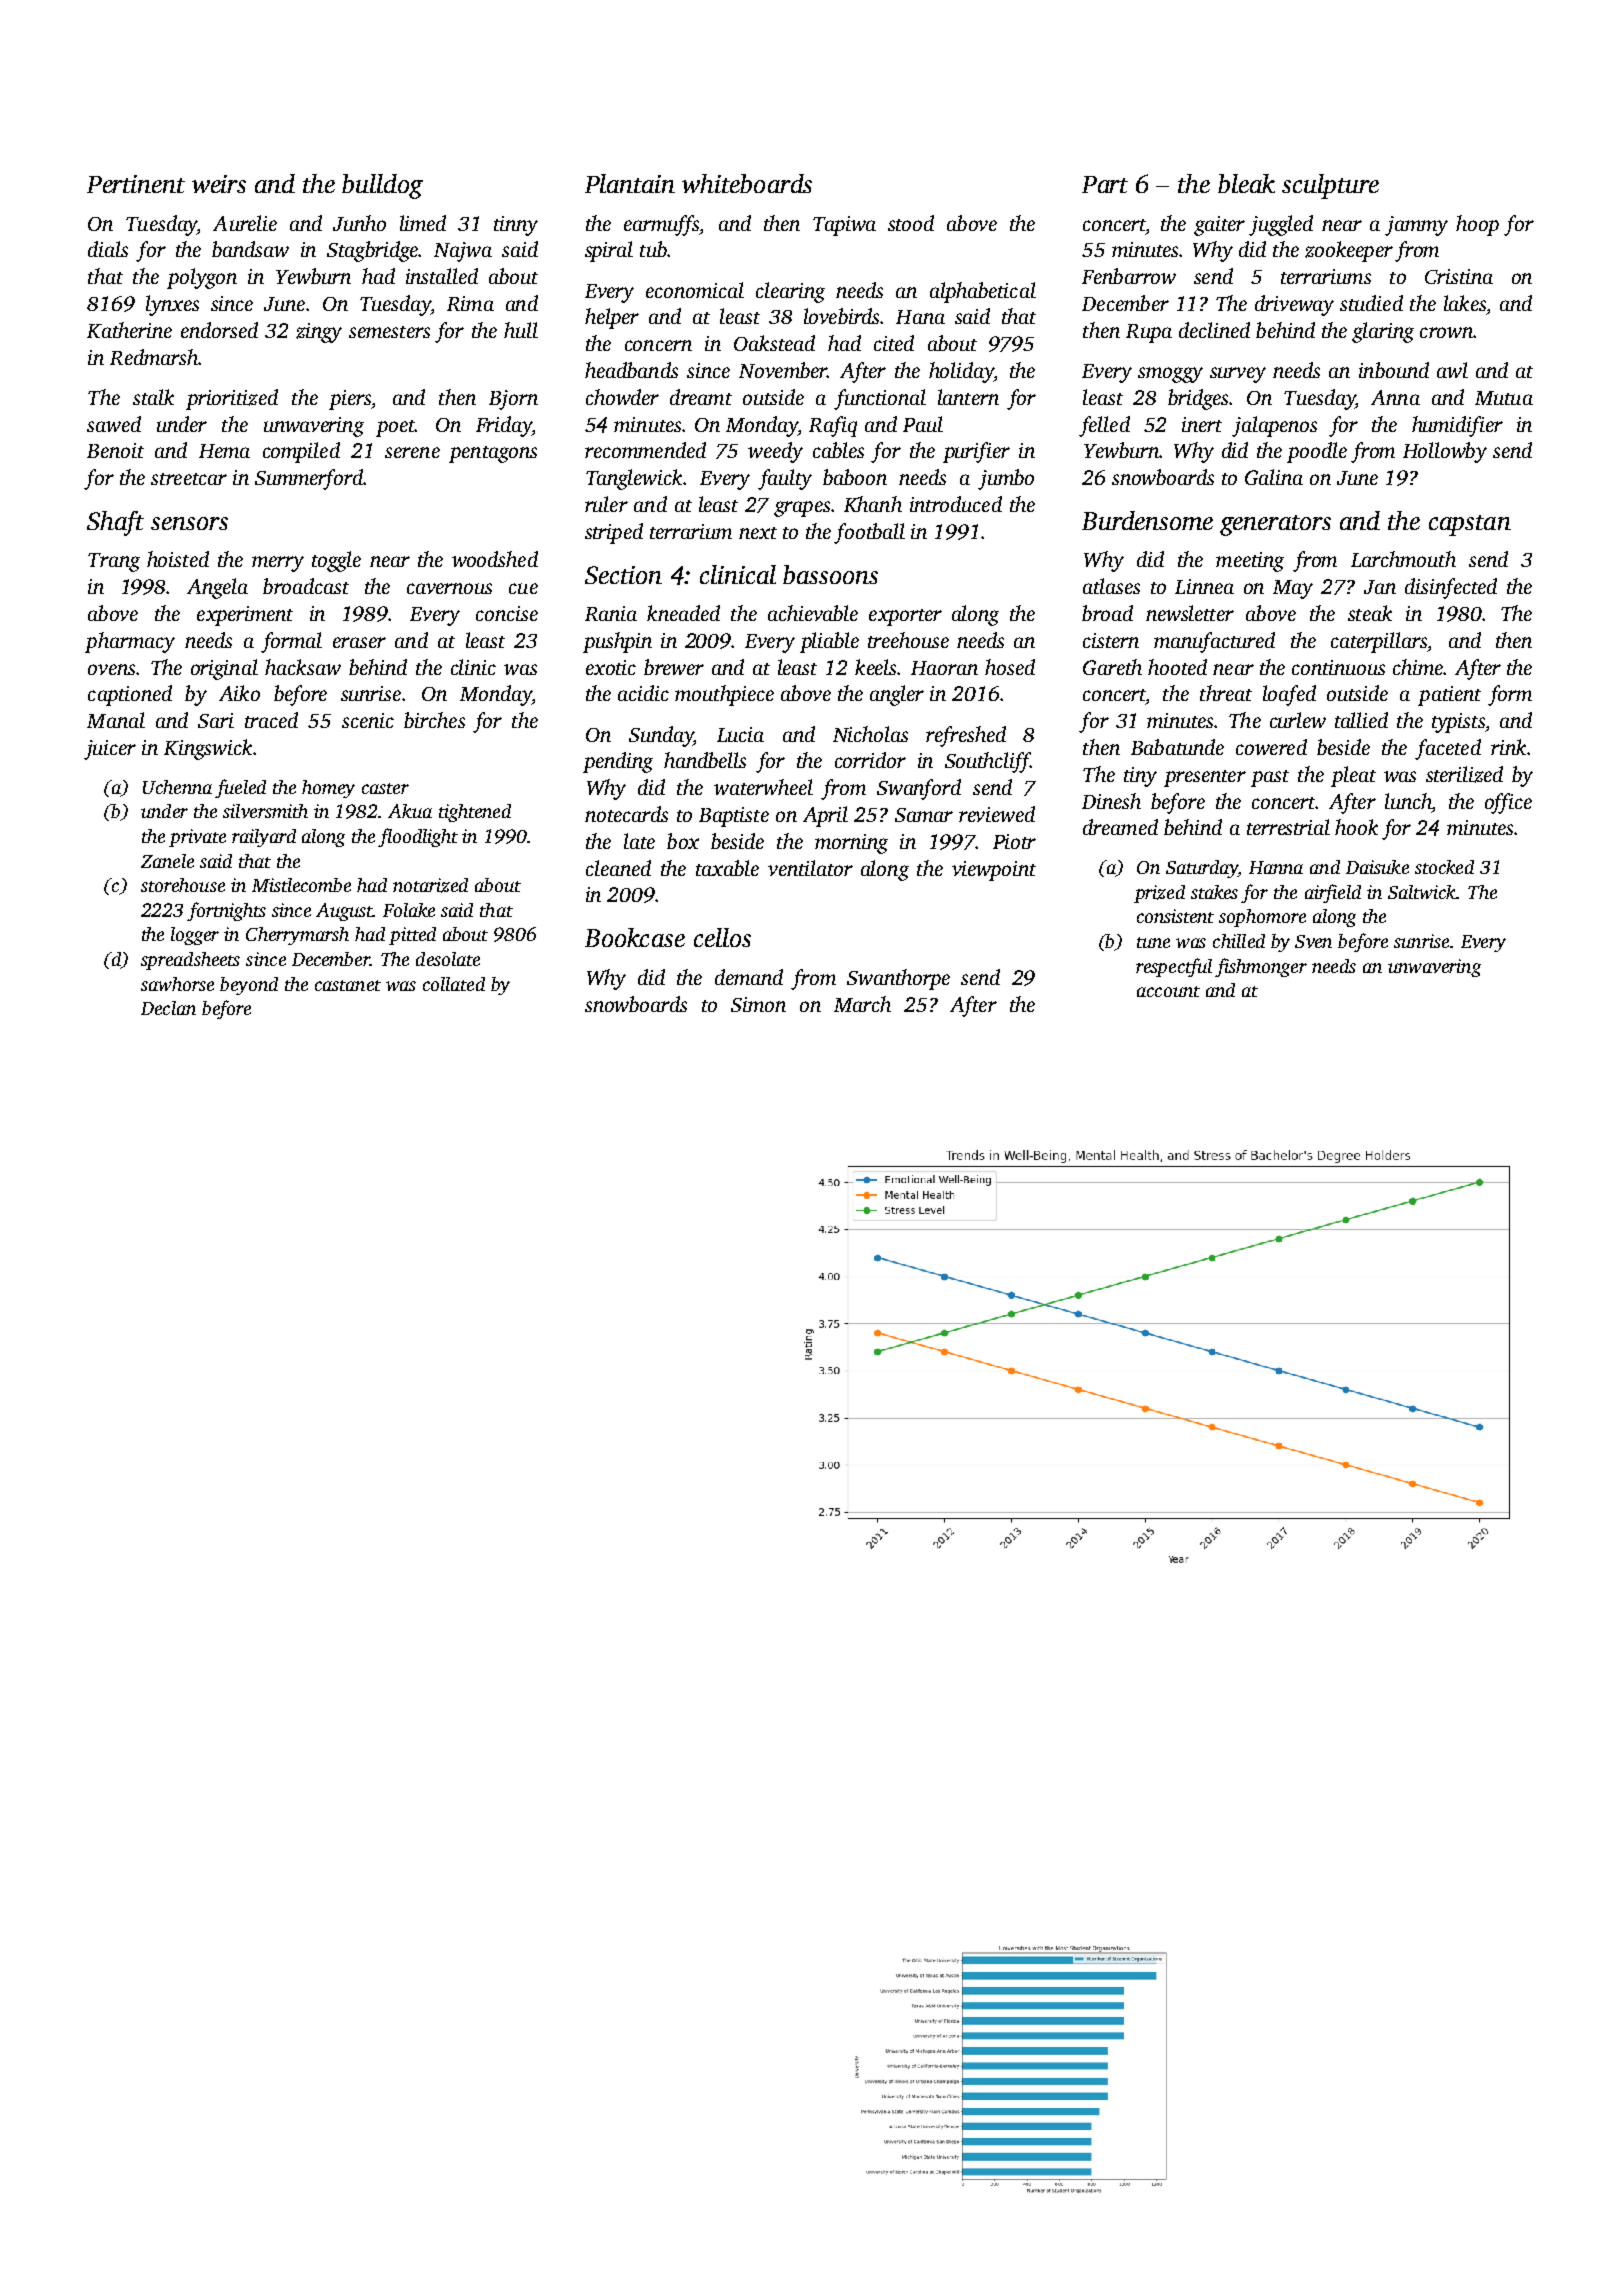 The image size is (1620, 2292). I want to click on stakes, so click(1214, 892).
